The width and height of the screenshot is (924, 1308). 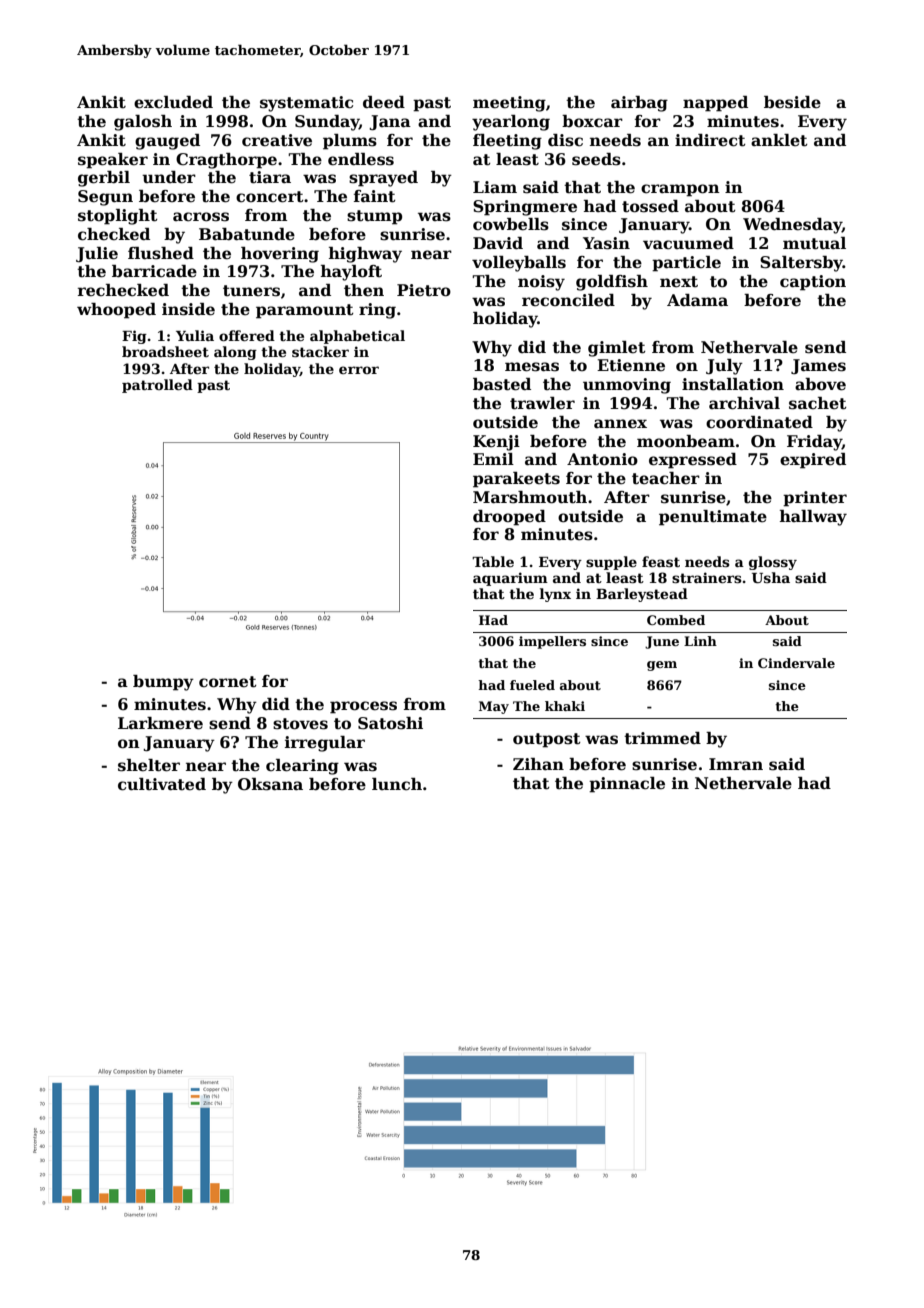 What do you see at coordinates (493, 459) in the screenshot?
I see `Emil` at bounding box center [493, 459].
